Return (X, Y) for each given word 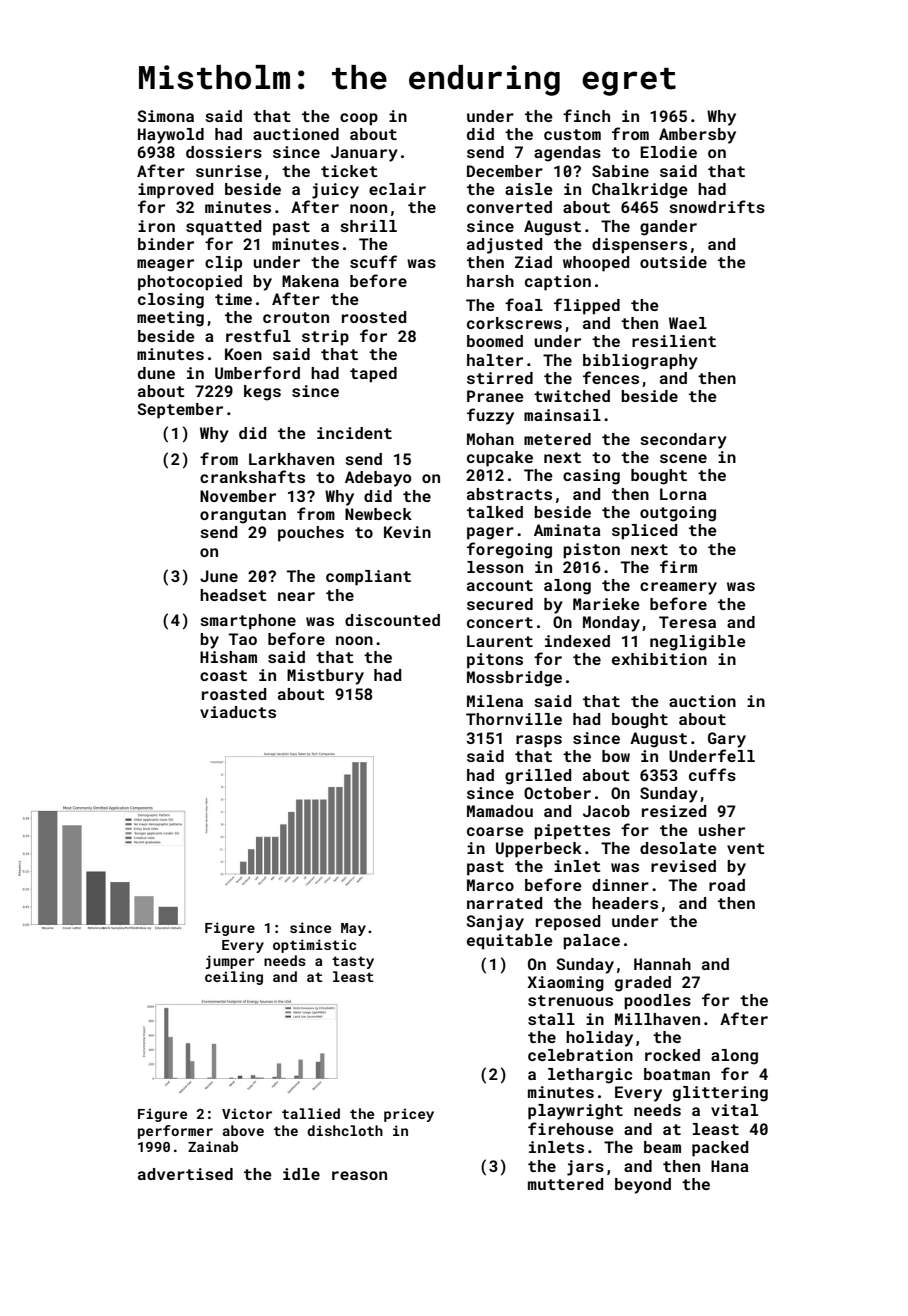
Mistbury (325, 677)
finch (586, 115)
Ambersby (697, 136)
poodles (657, 1002)
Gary (727, 740)
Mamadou (500, 811)
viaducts (238, 712)
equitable (510, 942)
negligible (698, 643)
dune (156, 373)
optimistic (314, 946)
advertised (185, 1174)
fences (611, 377)
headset (233, 595)
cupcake (500, 459)
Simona (166, 116)
